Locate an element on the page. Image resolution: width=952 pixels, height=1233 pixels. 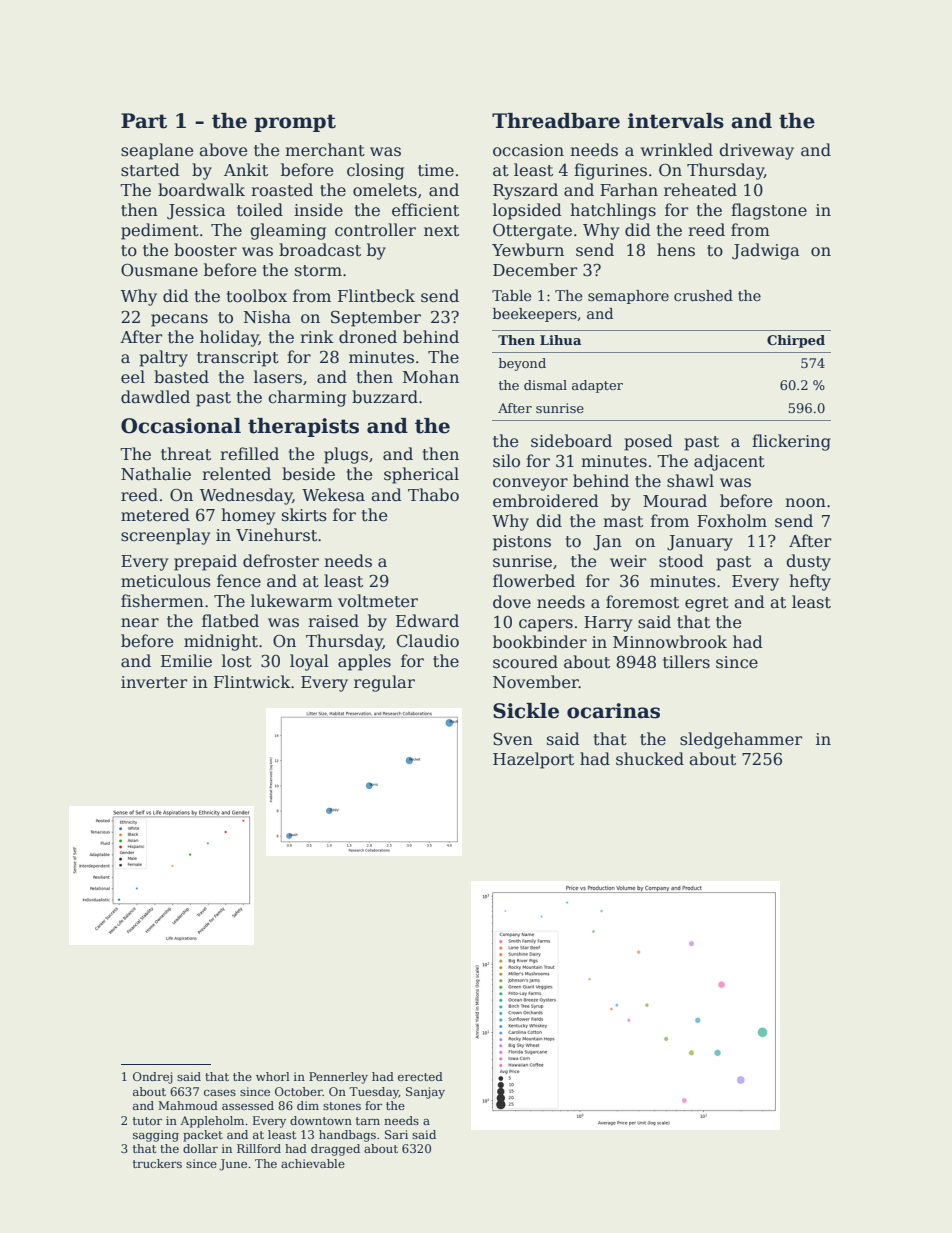
broadcast is located at coordinates (320, 250).
